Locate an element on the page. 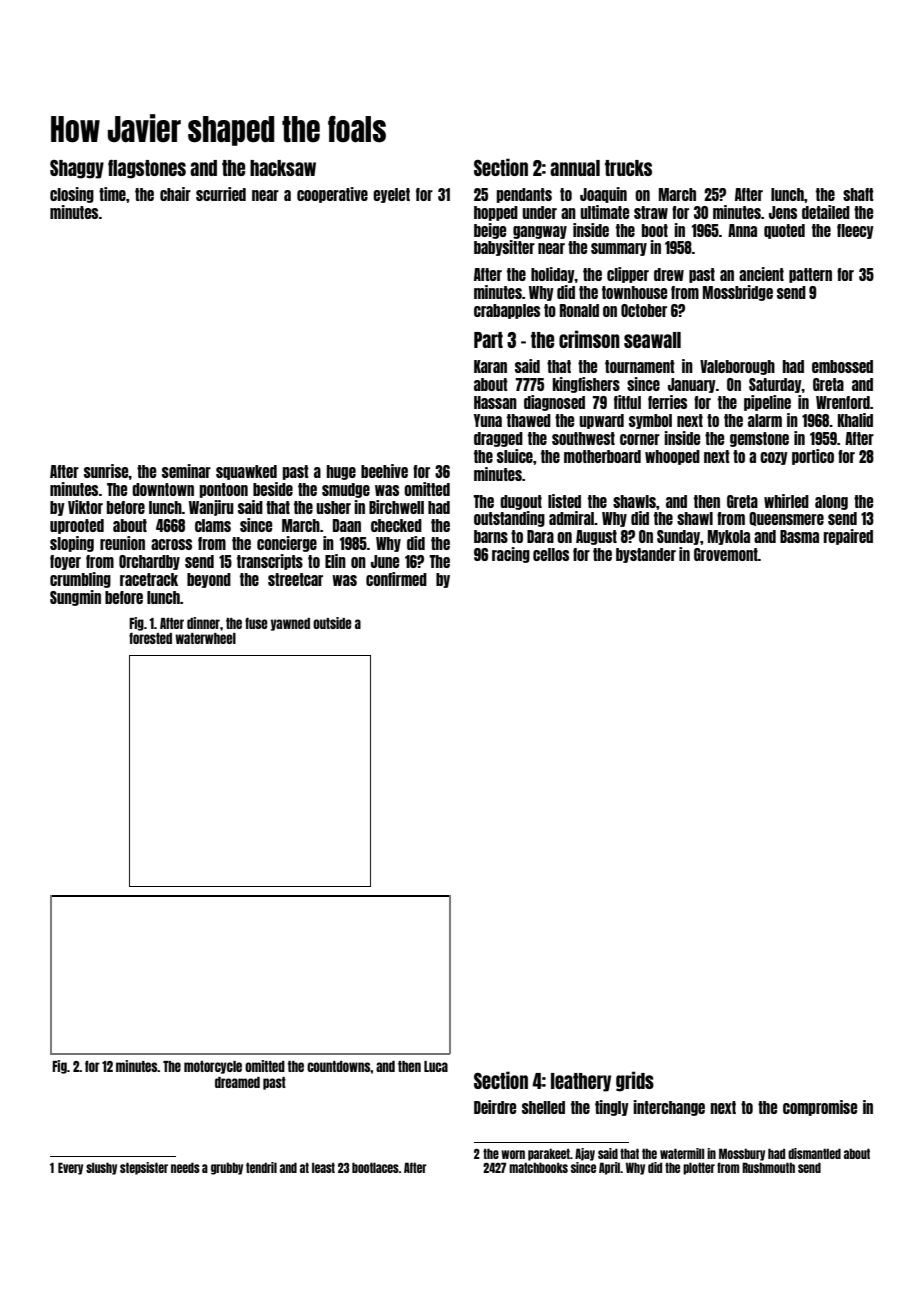 The image size is (924, 1314). scurried is located at coordinates (221, 194).
